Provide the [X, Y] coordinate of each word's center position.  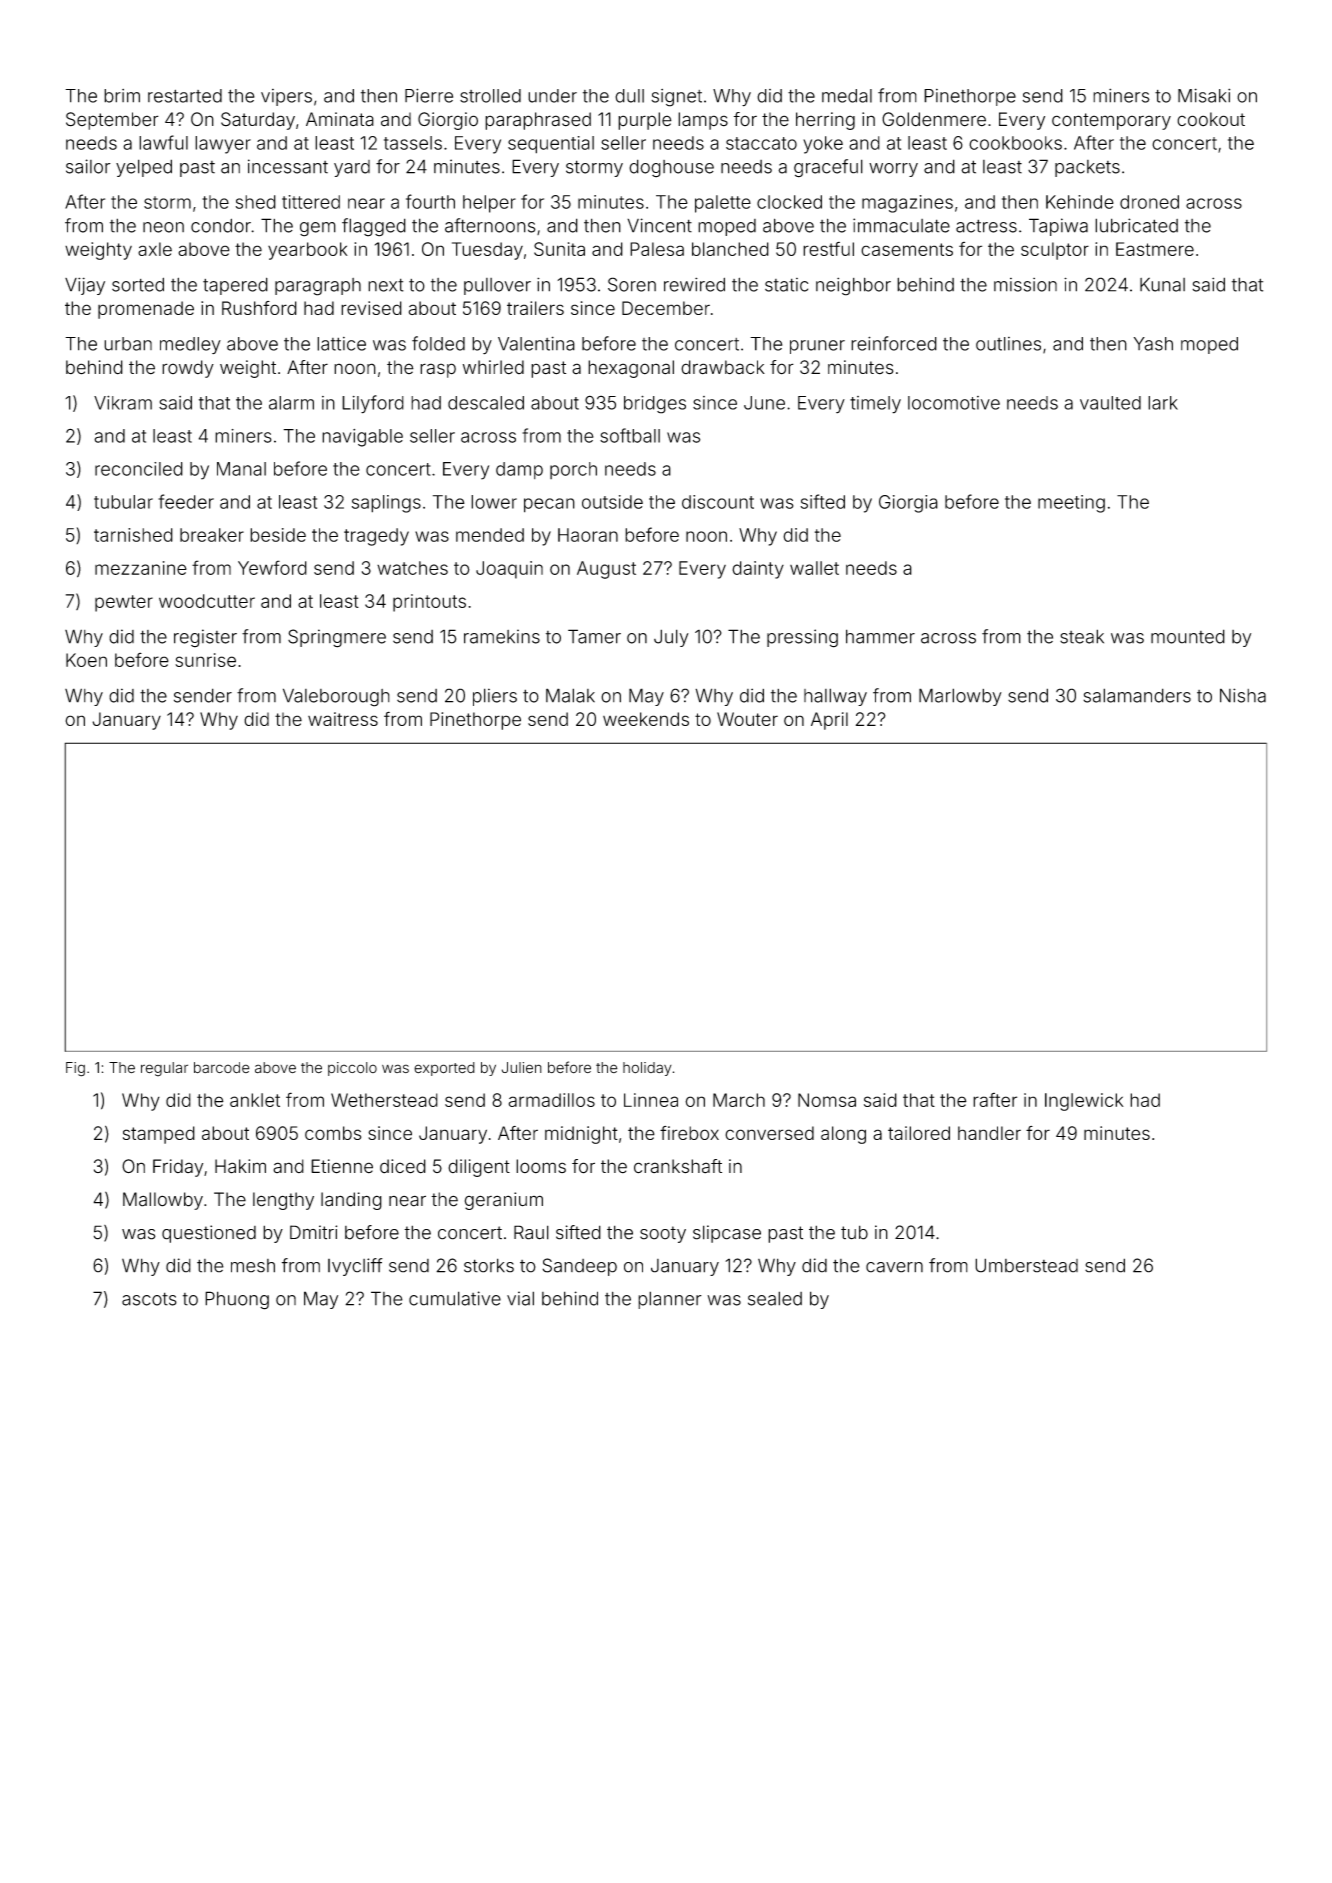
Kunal [1162, 284]
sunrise [205, 660]
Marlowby [960, 697]
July [671, 638]
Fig [75, 1069]
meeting [1071, 504]
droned [1149, 202]
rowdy [188, 369]
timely [875, 405]
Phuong [237, 1300]
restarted [185, 96]
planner [670, 1300]
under [552, 96]
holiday [647, 1069]
